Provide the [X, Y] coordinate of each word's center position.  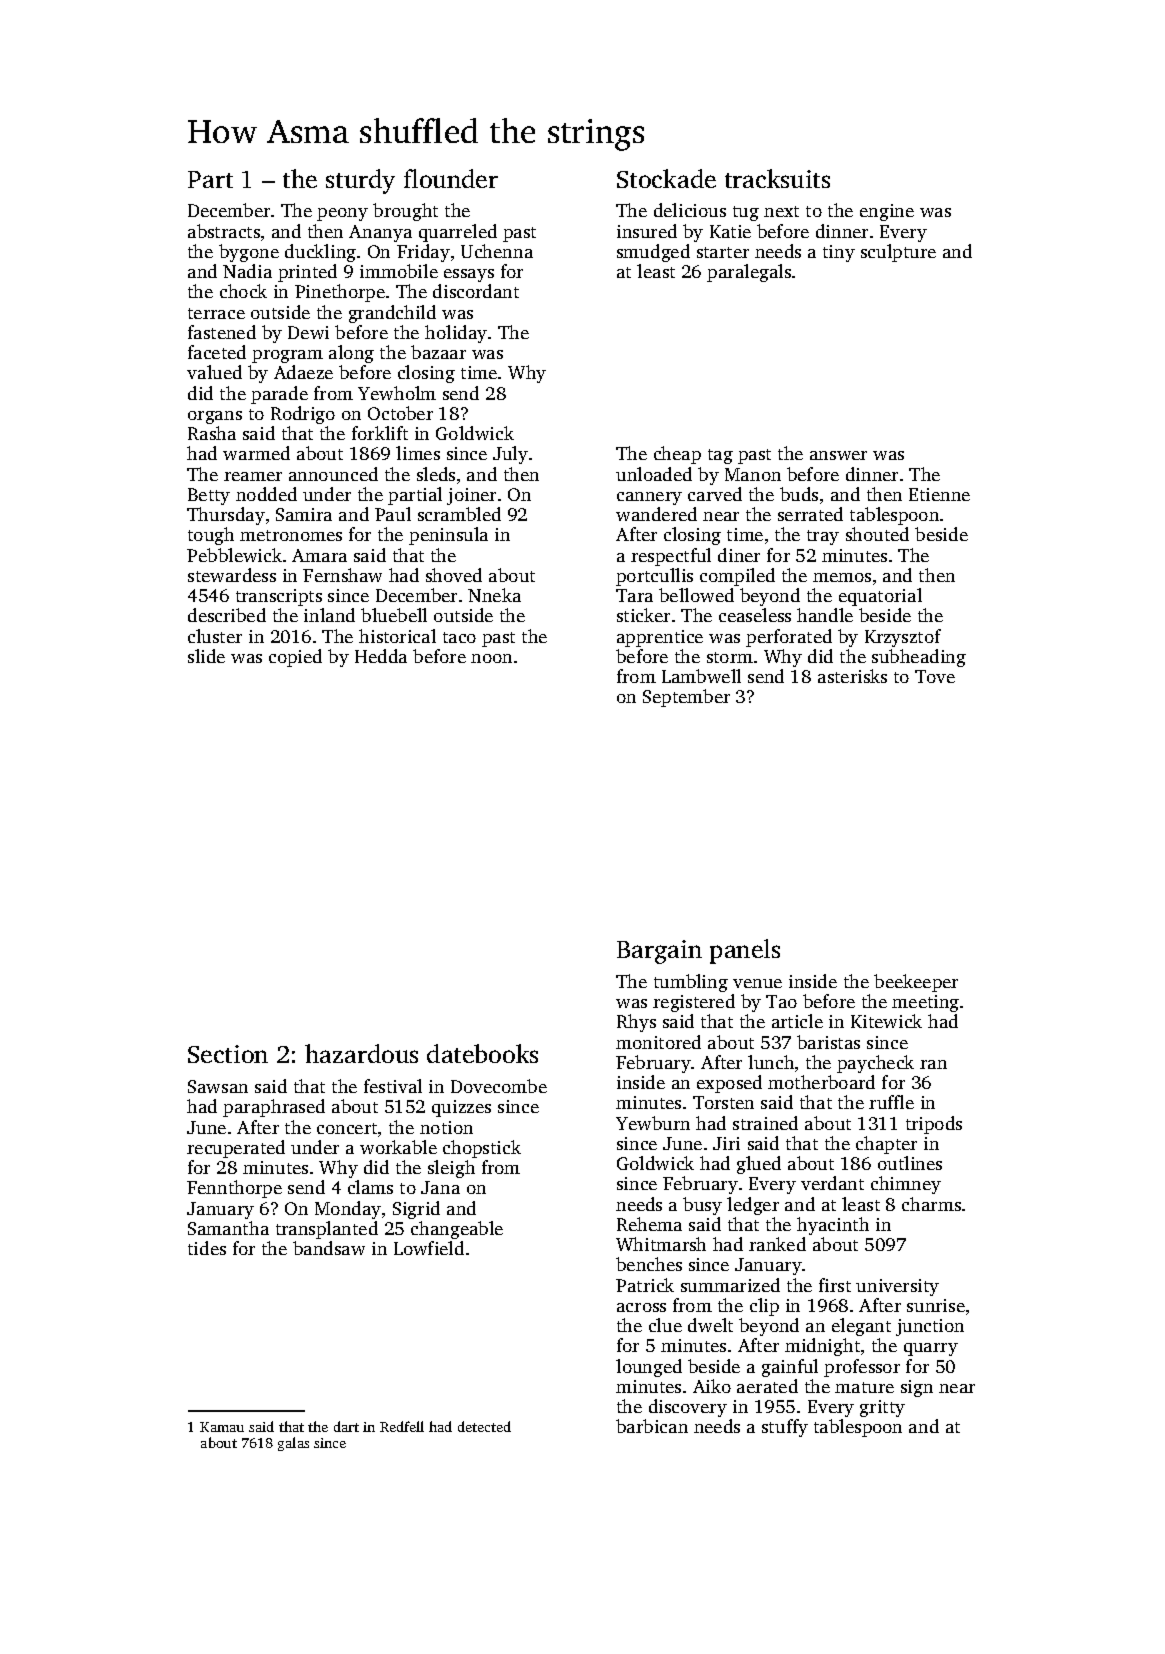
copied [295, 658]
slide [206, 656]
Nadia [247, 271]
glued [759, 1165]
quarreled [458, 233]
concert [347, 1128]
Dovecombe [499, 1086]
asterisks [852, 676]
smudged [653, 253]
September [686, 698]
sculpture [898, 253]
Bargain [659, 952]
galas [293, 1444]
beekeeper [916, 983]
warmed [256, 453]
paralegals [749, 273]
